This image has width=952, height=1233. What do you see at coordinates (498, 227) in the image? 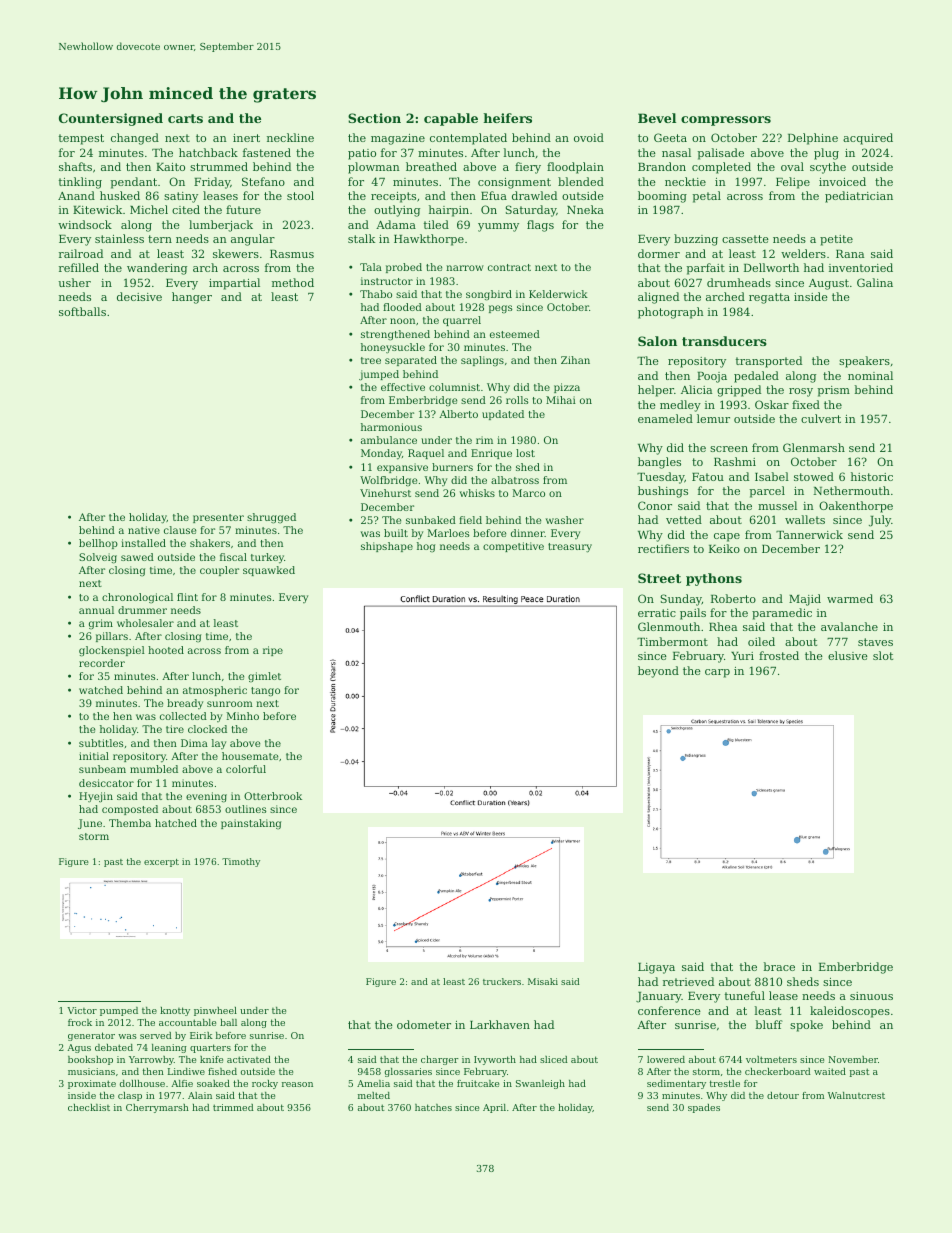
I see `yummy` at bounding box center [498, 227].
